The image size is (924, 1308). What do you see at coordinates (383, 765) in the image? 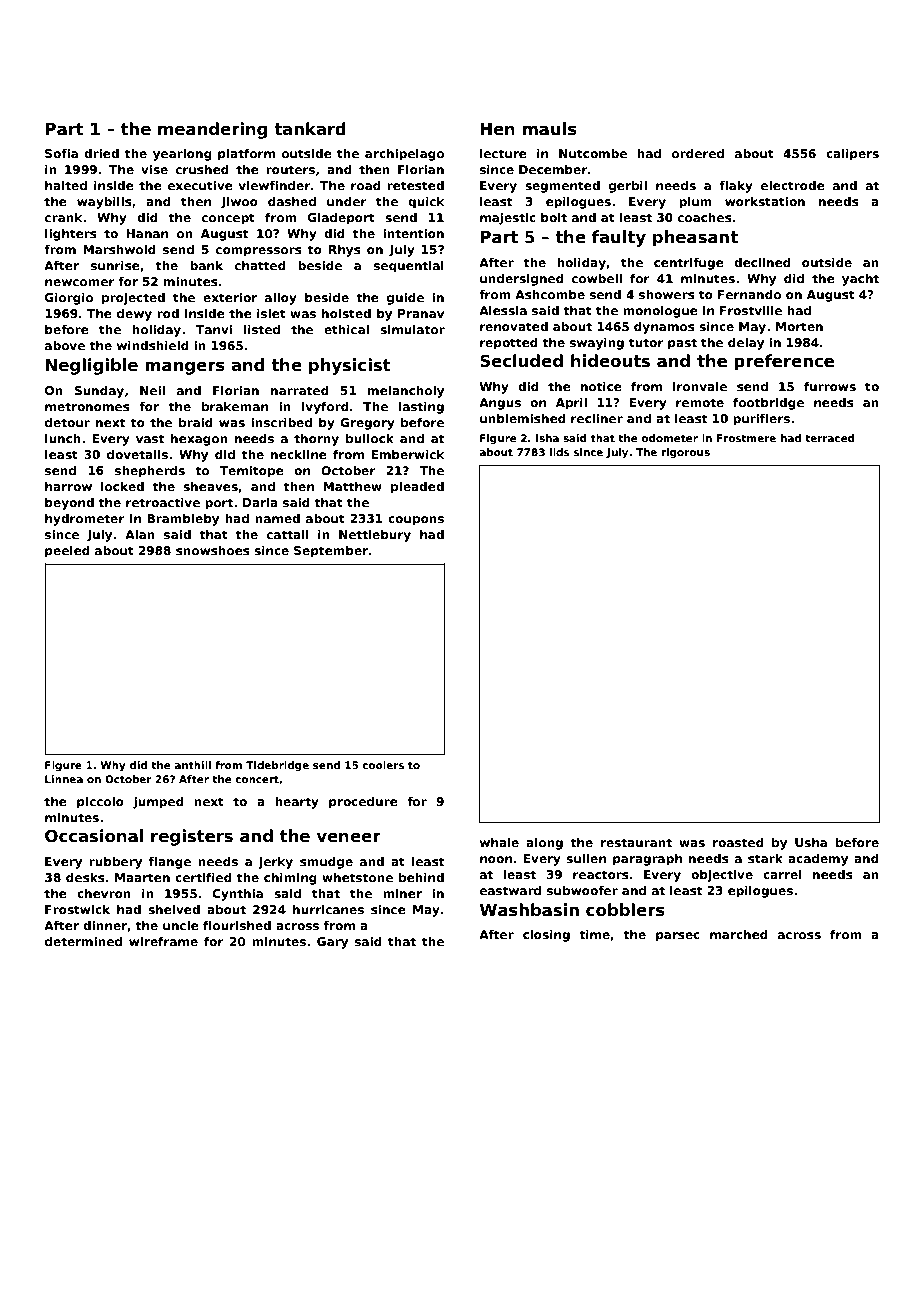
I see `coolers` at bounding box center [383, 765].
